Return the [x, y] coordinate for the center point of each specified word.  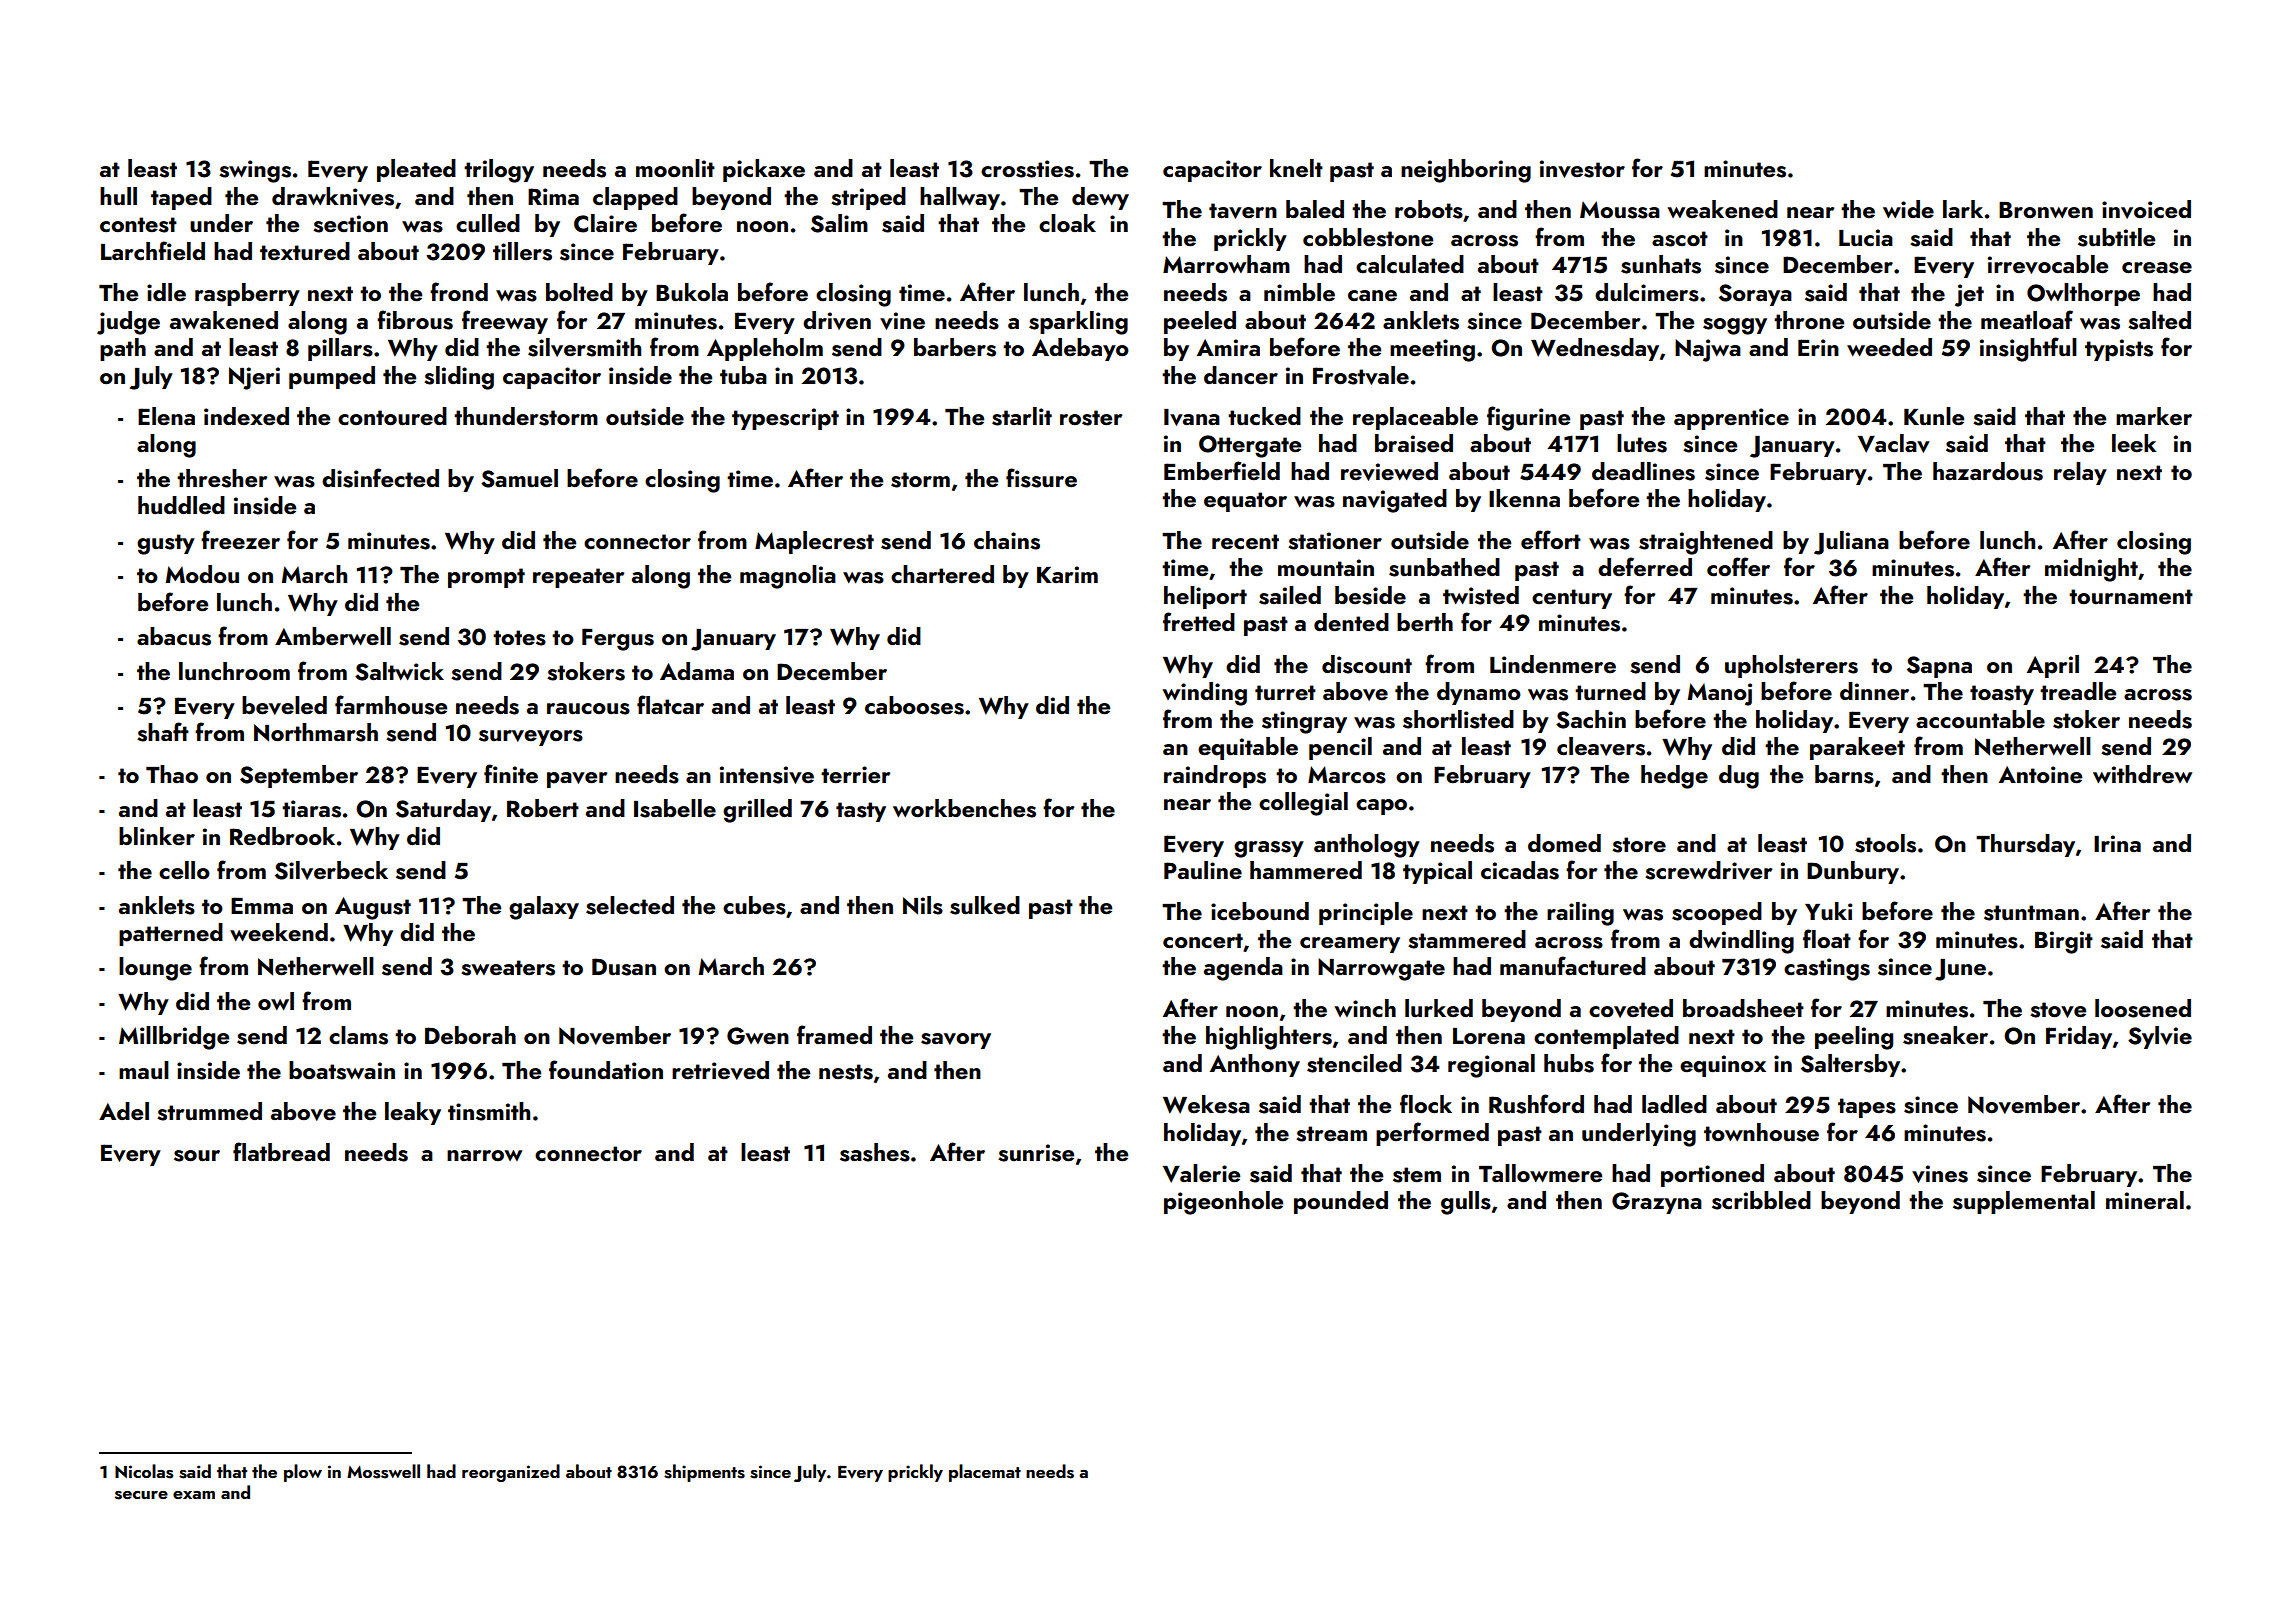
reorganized [511, 1473]
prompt [486, 578]
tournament [2131, 596]
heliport [1205, 597]
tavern [1243, 211]
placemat [985, 1473]
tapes [1867, 1108]
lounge [155, 969]
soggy [1735, 326]
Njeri [254, 378]
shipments [704, 1473]
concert [1203, 940]
